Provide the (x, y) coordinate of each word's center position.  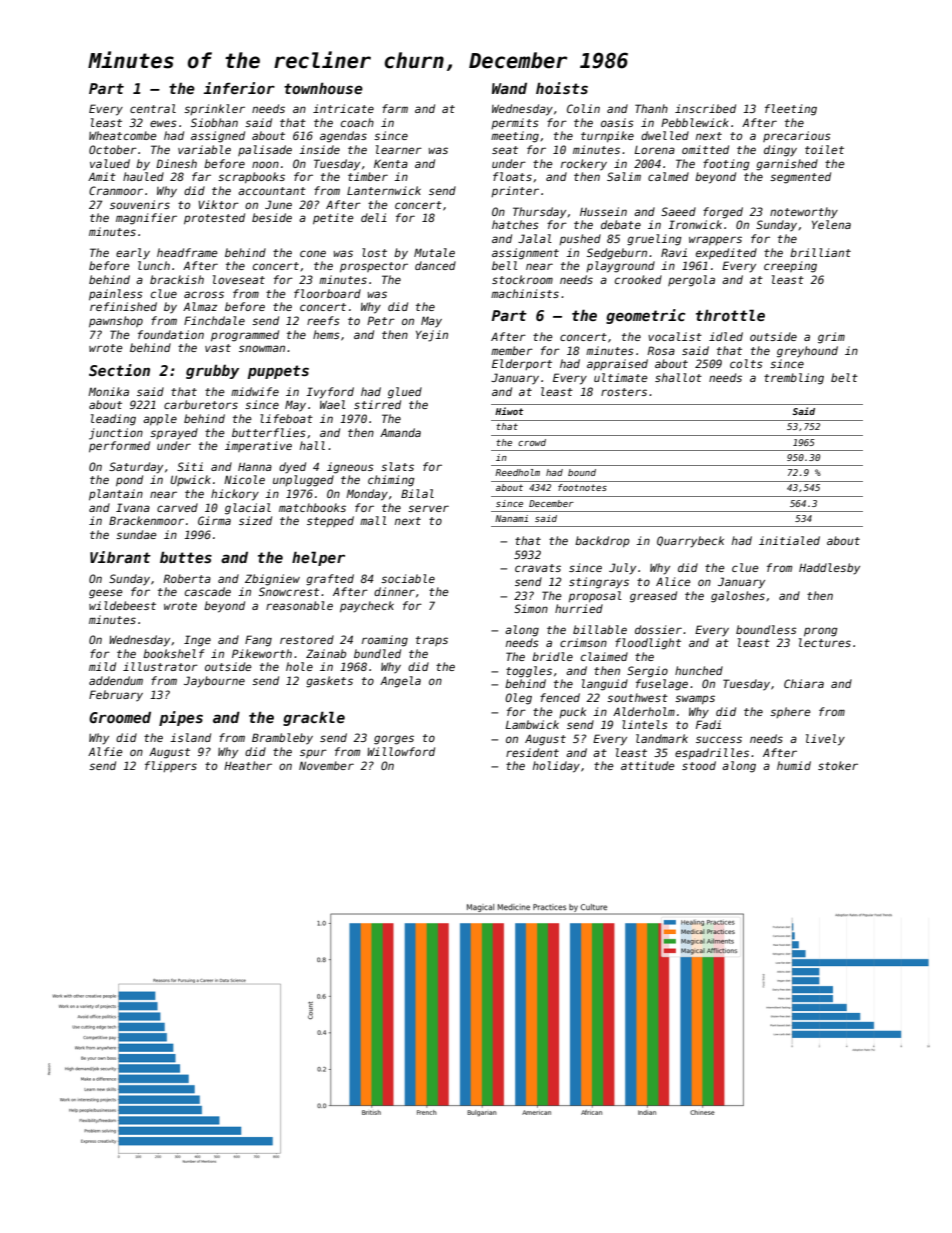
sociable (408, 578)
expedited (726, 254)
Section (119, 370)
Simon (531, 608)
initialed (789, 540)
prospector (374, 267)
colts (746, 363)
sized (255, 520)
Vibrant (120, 557)
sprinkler (214, 109)
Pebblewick (695, 122)
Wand (509, 88)
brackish (177, 279)
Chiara (804, 683)
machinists (525, 293)
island (190, 737)
